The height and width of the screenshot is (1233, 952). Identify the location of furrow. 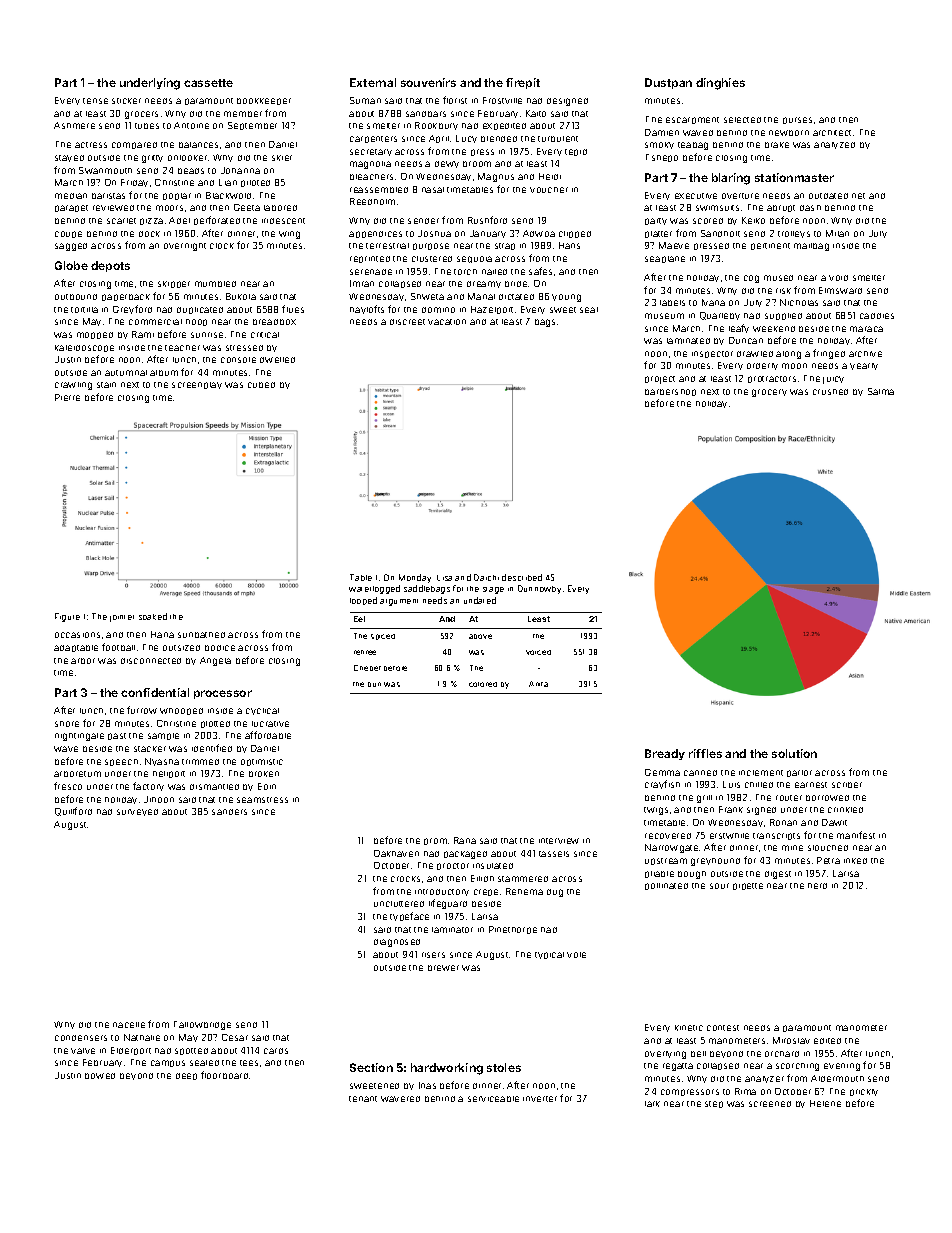
(142, 710).
